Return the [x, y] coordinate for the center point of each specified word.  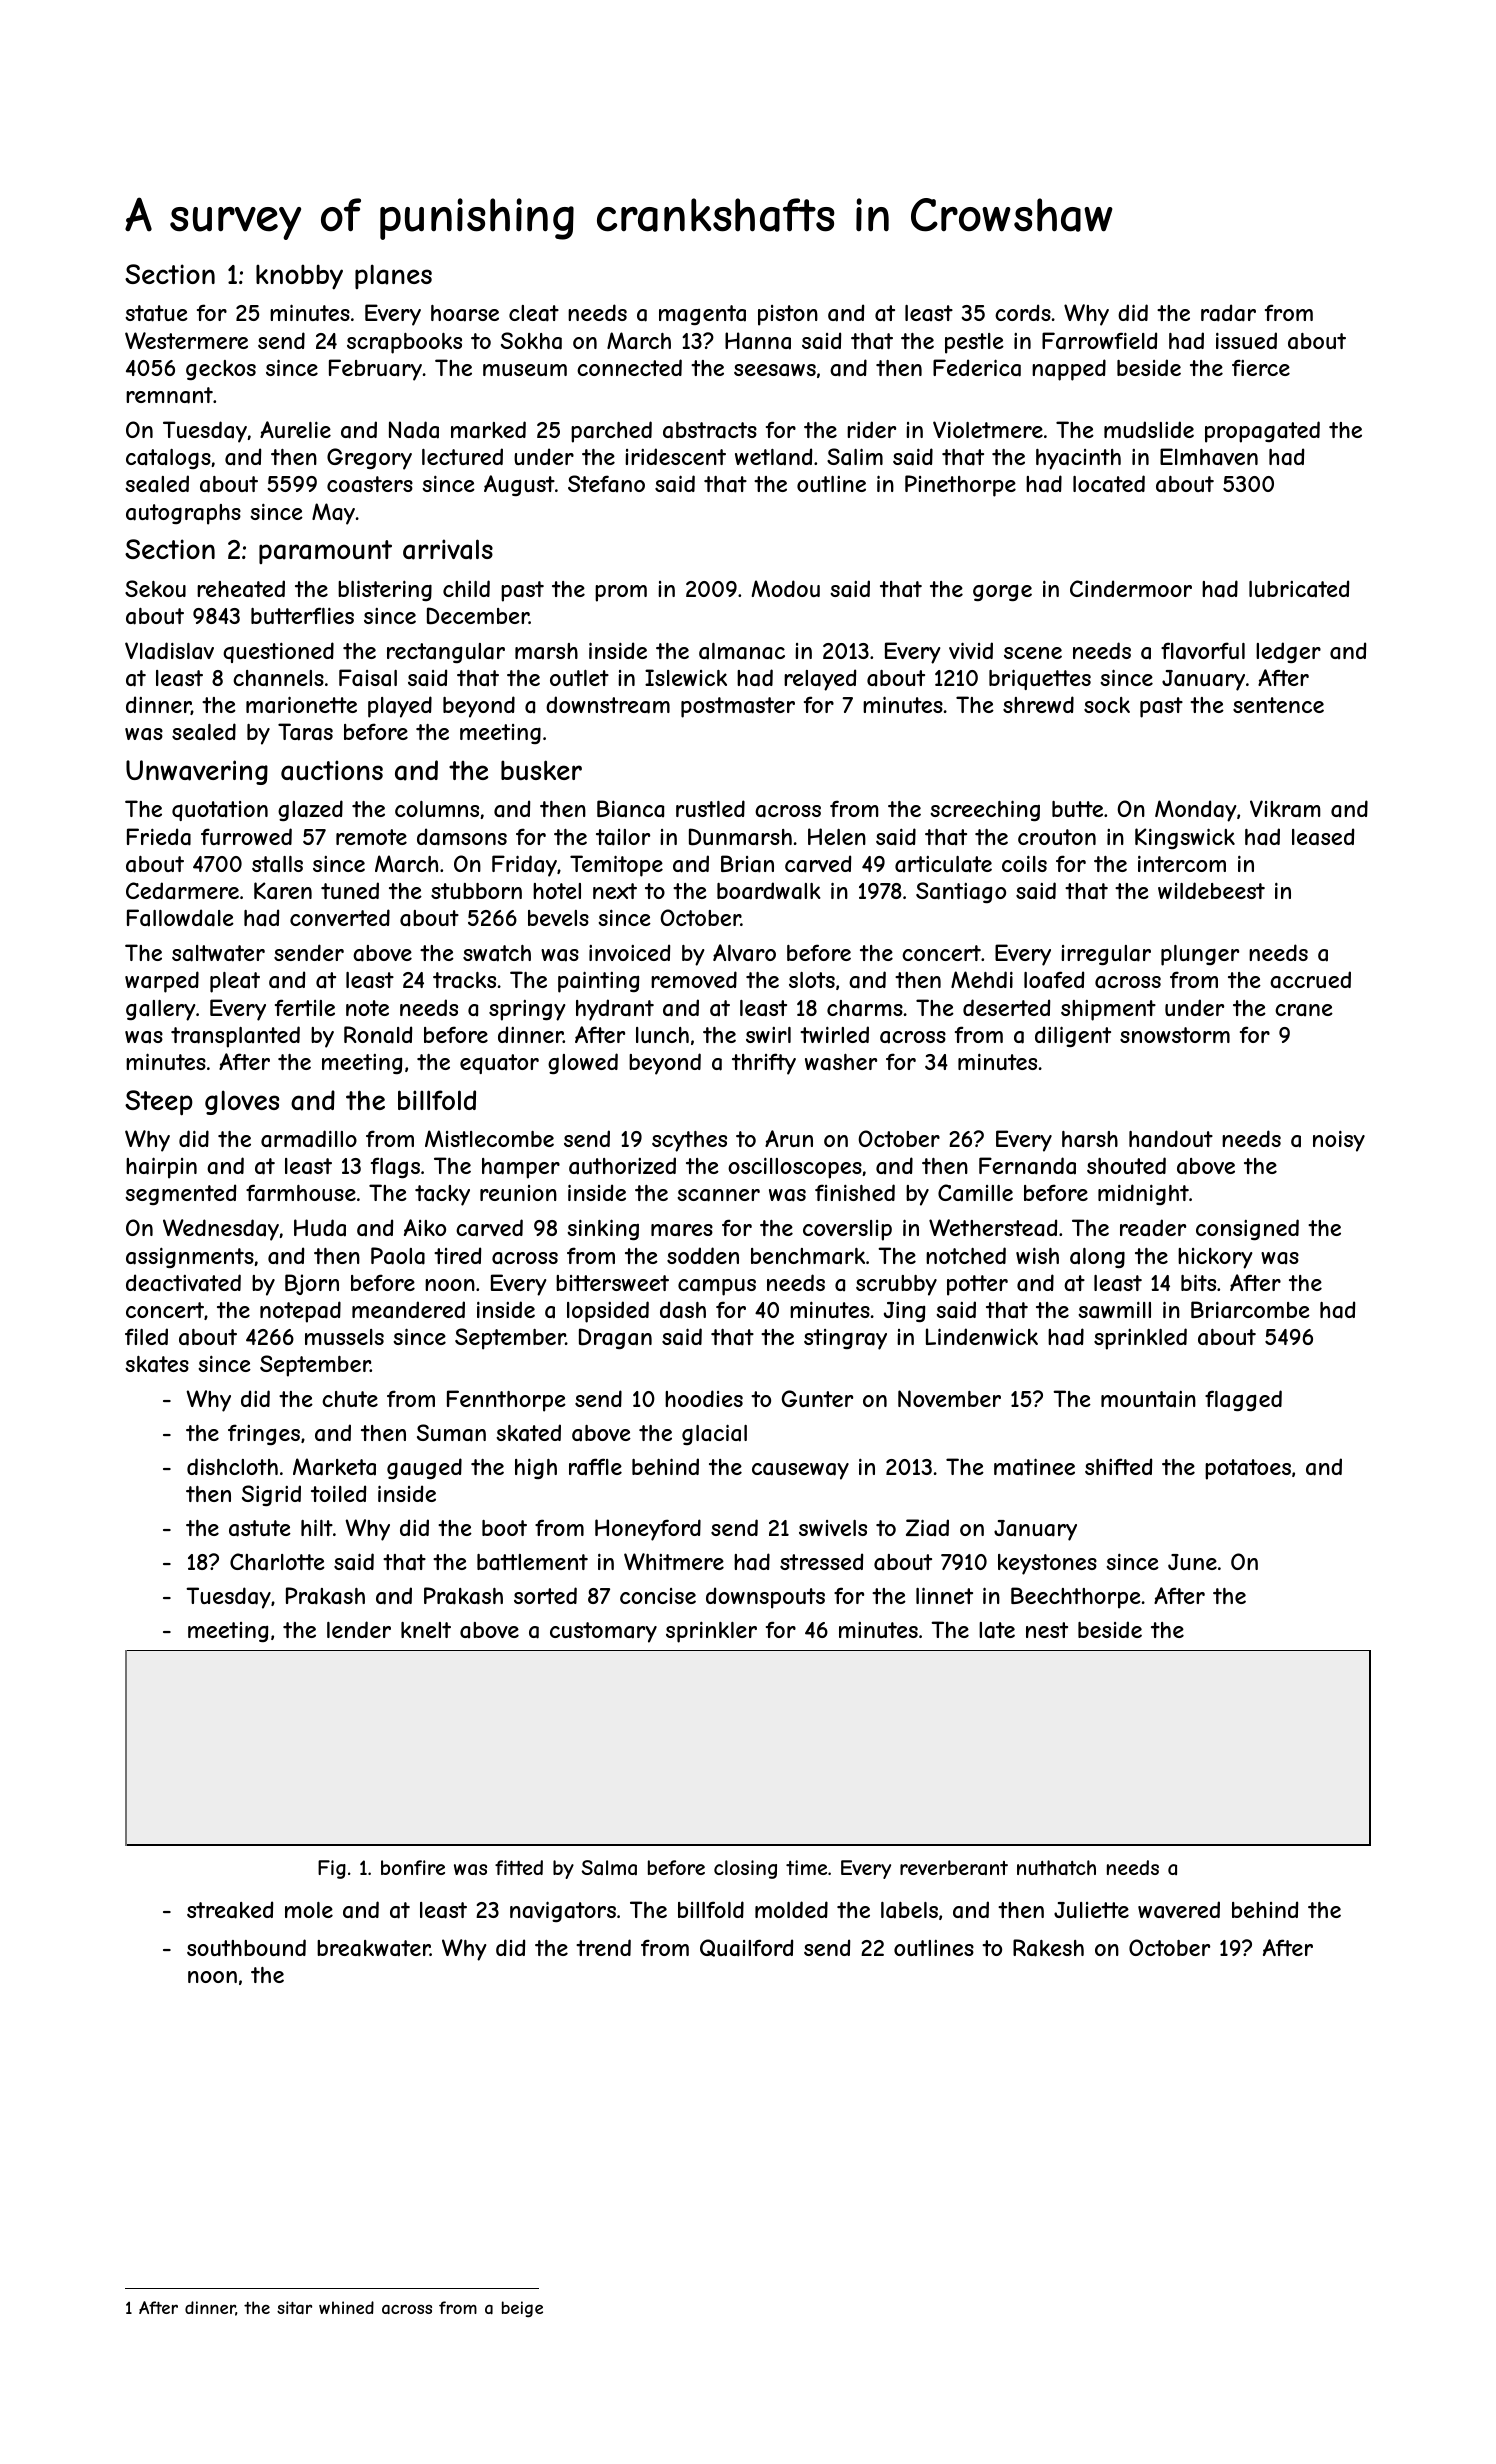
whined [346, 2307]
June [1192, 1562]
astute [260, 1528]
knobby [299, 277]
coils [1024, 863]
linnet [944, 1595]
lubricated [1299, 589]
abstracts [710, 430]
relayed [820, 680]
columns [437, 809]
